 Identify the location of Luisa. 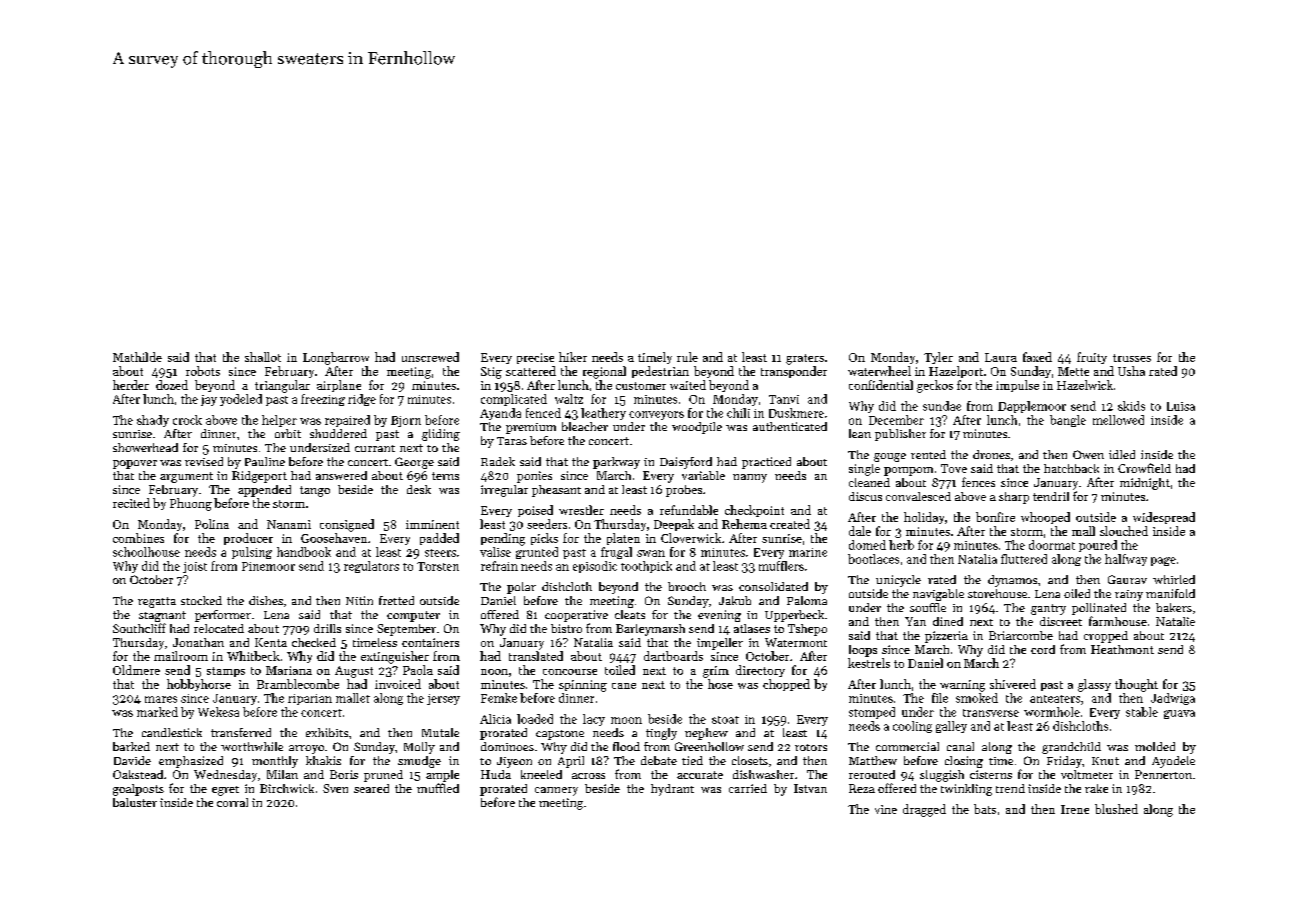
(1181, 406).
